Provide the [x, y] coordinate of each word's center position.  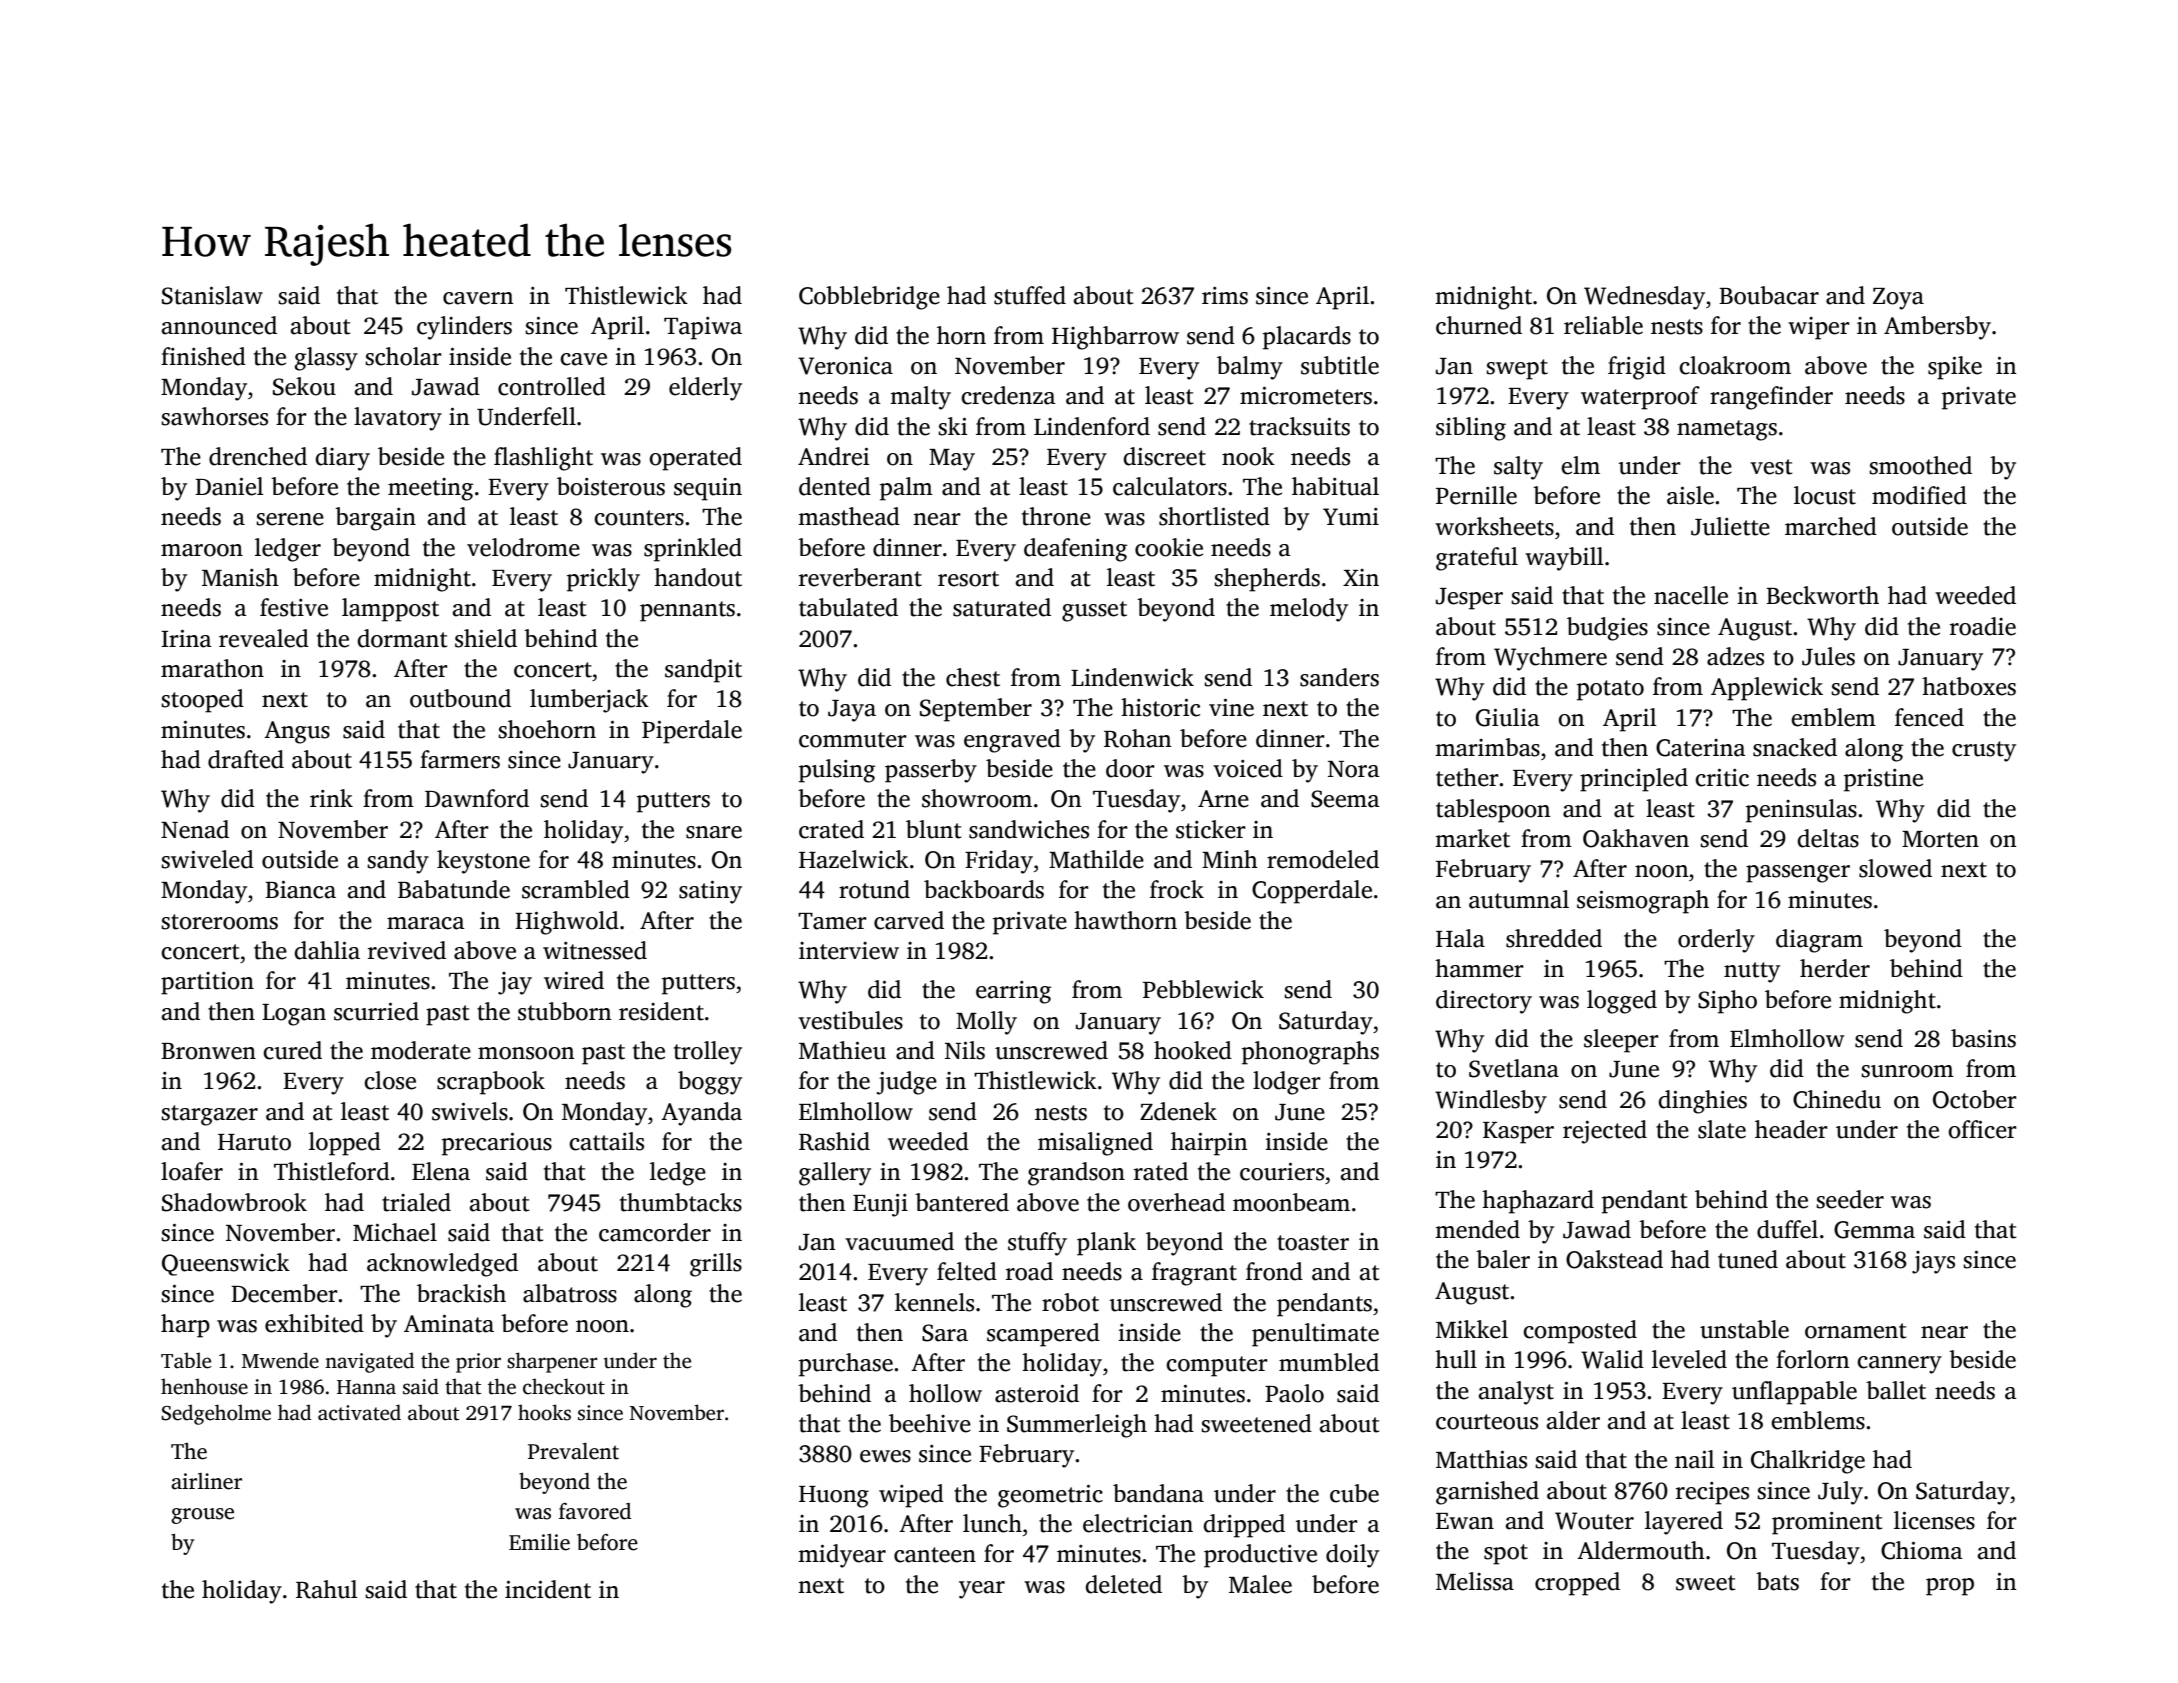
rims [1225, 296]
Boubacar [1769, 295]
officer [1982, 1129]
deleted [1123, 1584]
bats [1777, 1581]
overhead [1176, 1202]
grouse [202, 1516]
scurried [376, 1011]
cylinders [464, 328]
